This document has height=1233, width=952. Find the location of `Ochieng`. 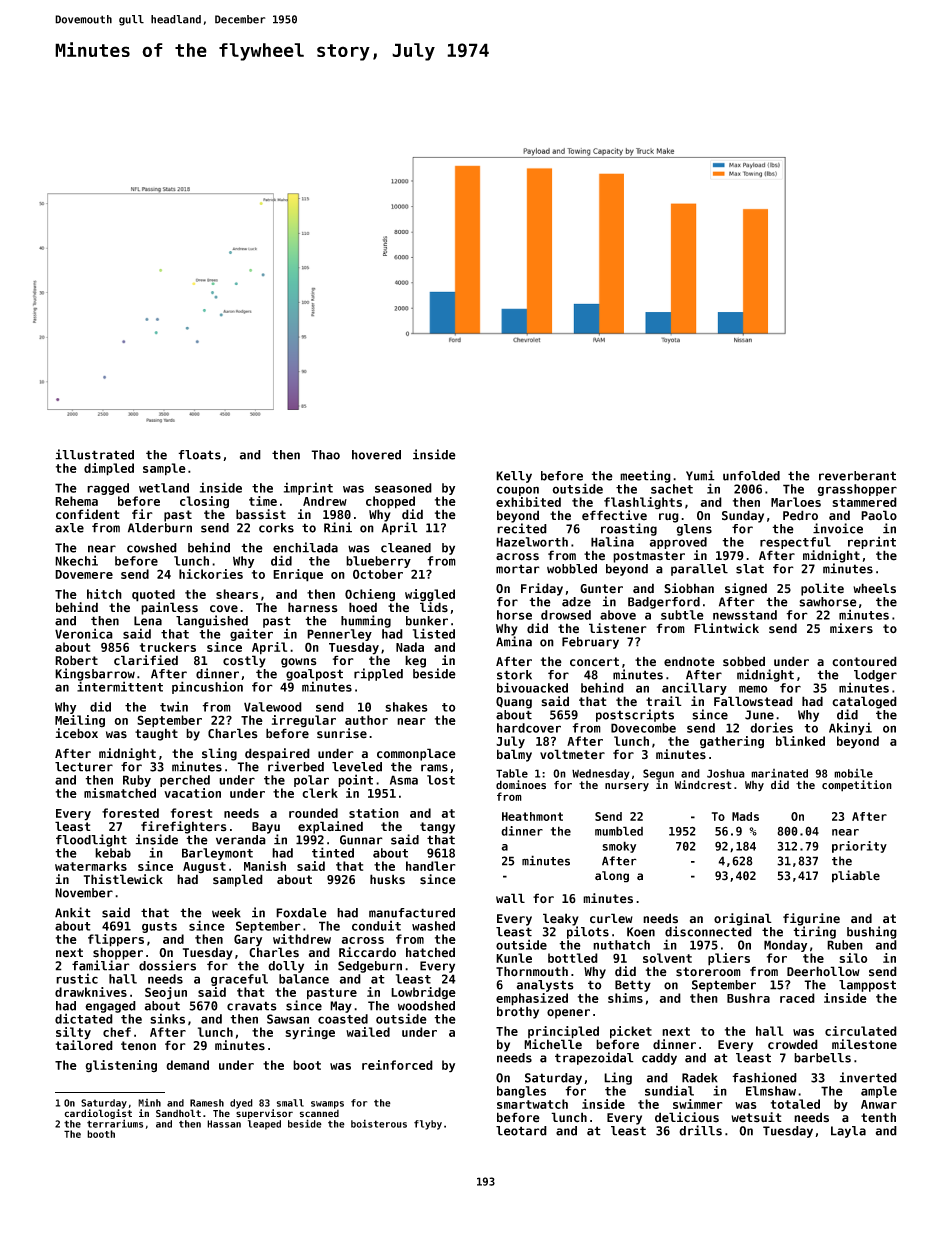

Ochieng is located at coordinates (370, 595).
